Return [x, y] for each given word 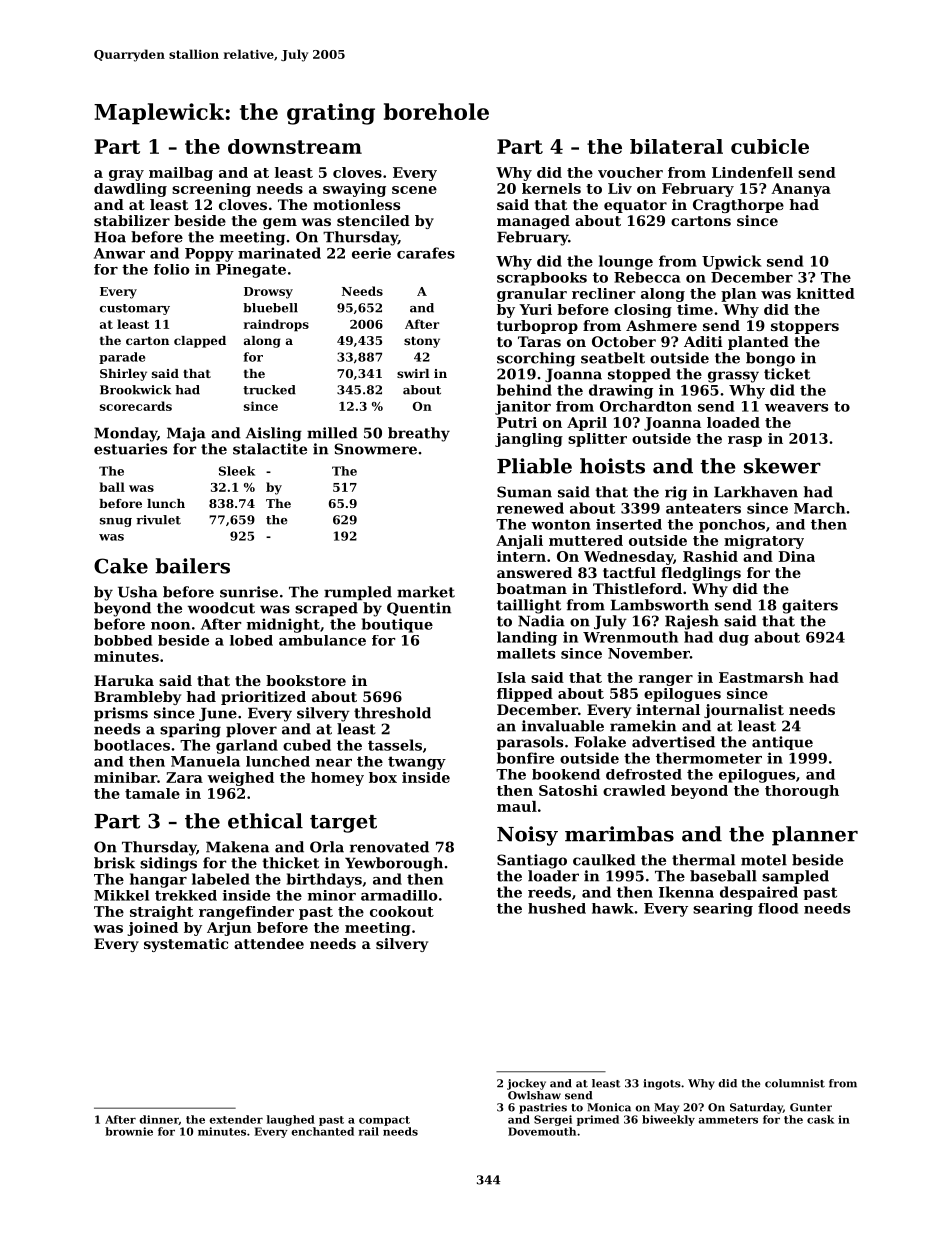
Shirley [123, 375]
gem [280, 223]
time [695, 309]
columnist [795, 1083]
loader [553, 876]
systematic [186, 945]
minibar [125, 777]
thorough [802, 792]
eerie [371, 253]
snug [116, 522]
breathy [419, 434]
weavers [796, 408]
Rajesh [692, 622]
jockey [526, 1084]
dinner [159, 1120]
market [426, 592]
